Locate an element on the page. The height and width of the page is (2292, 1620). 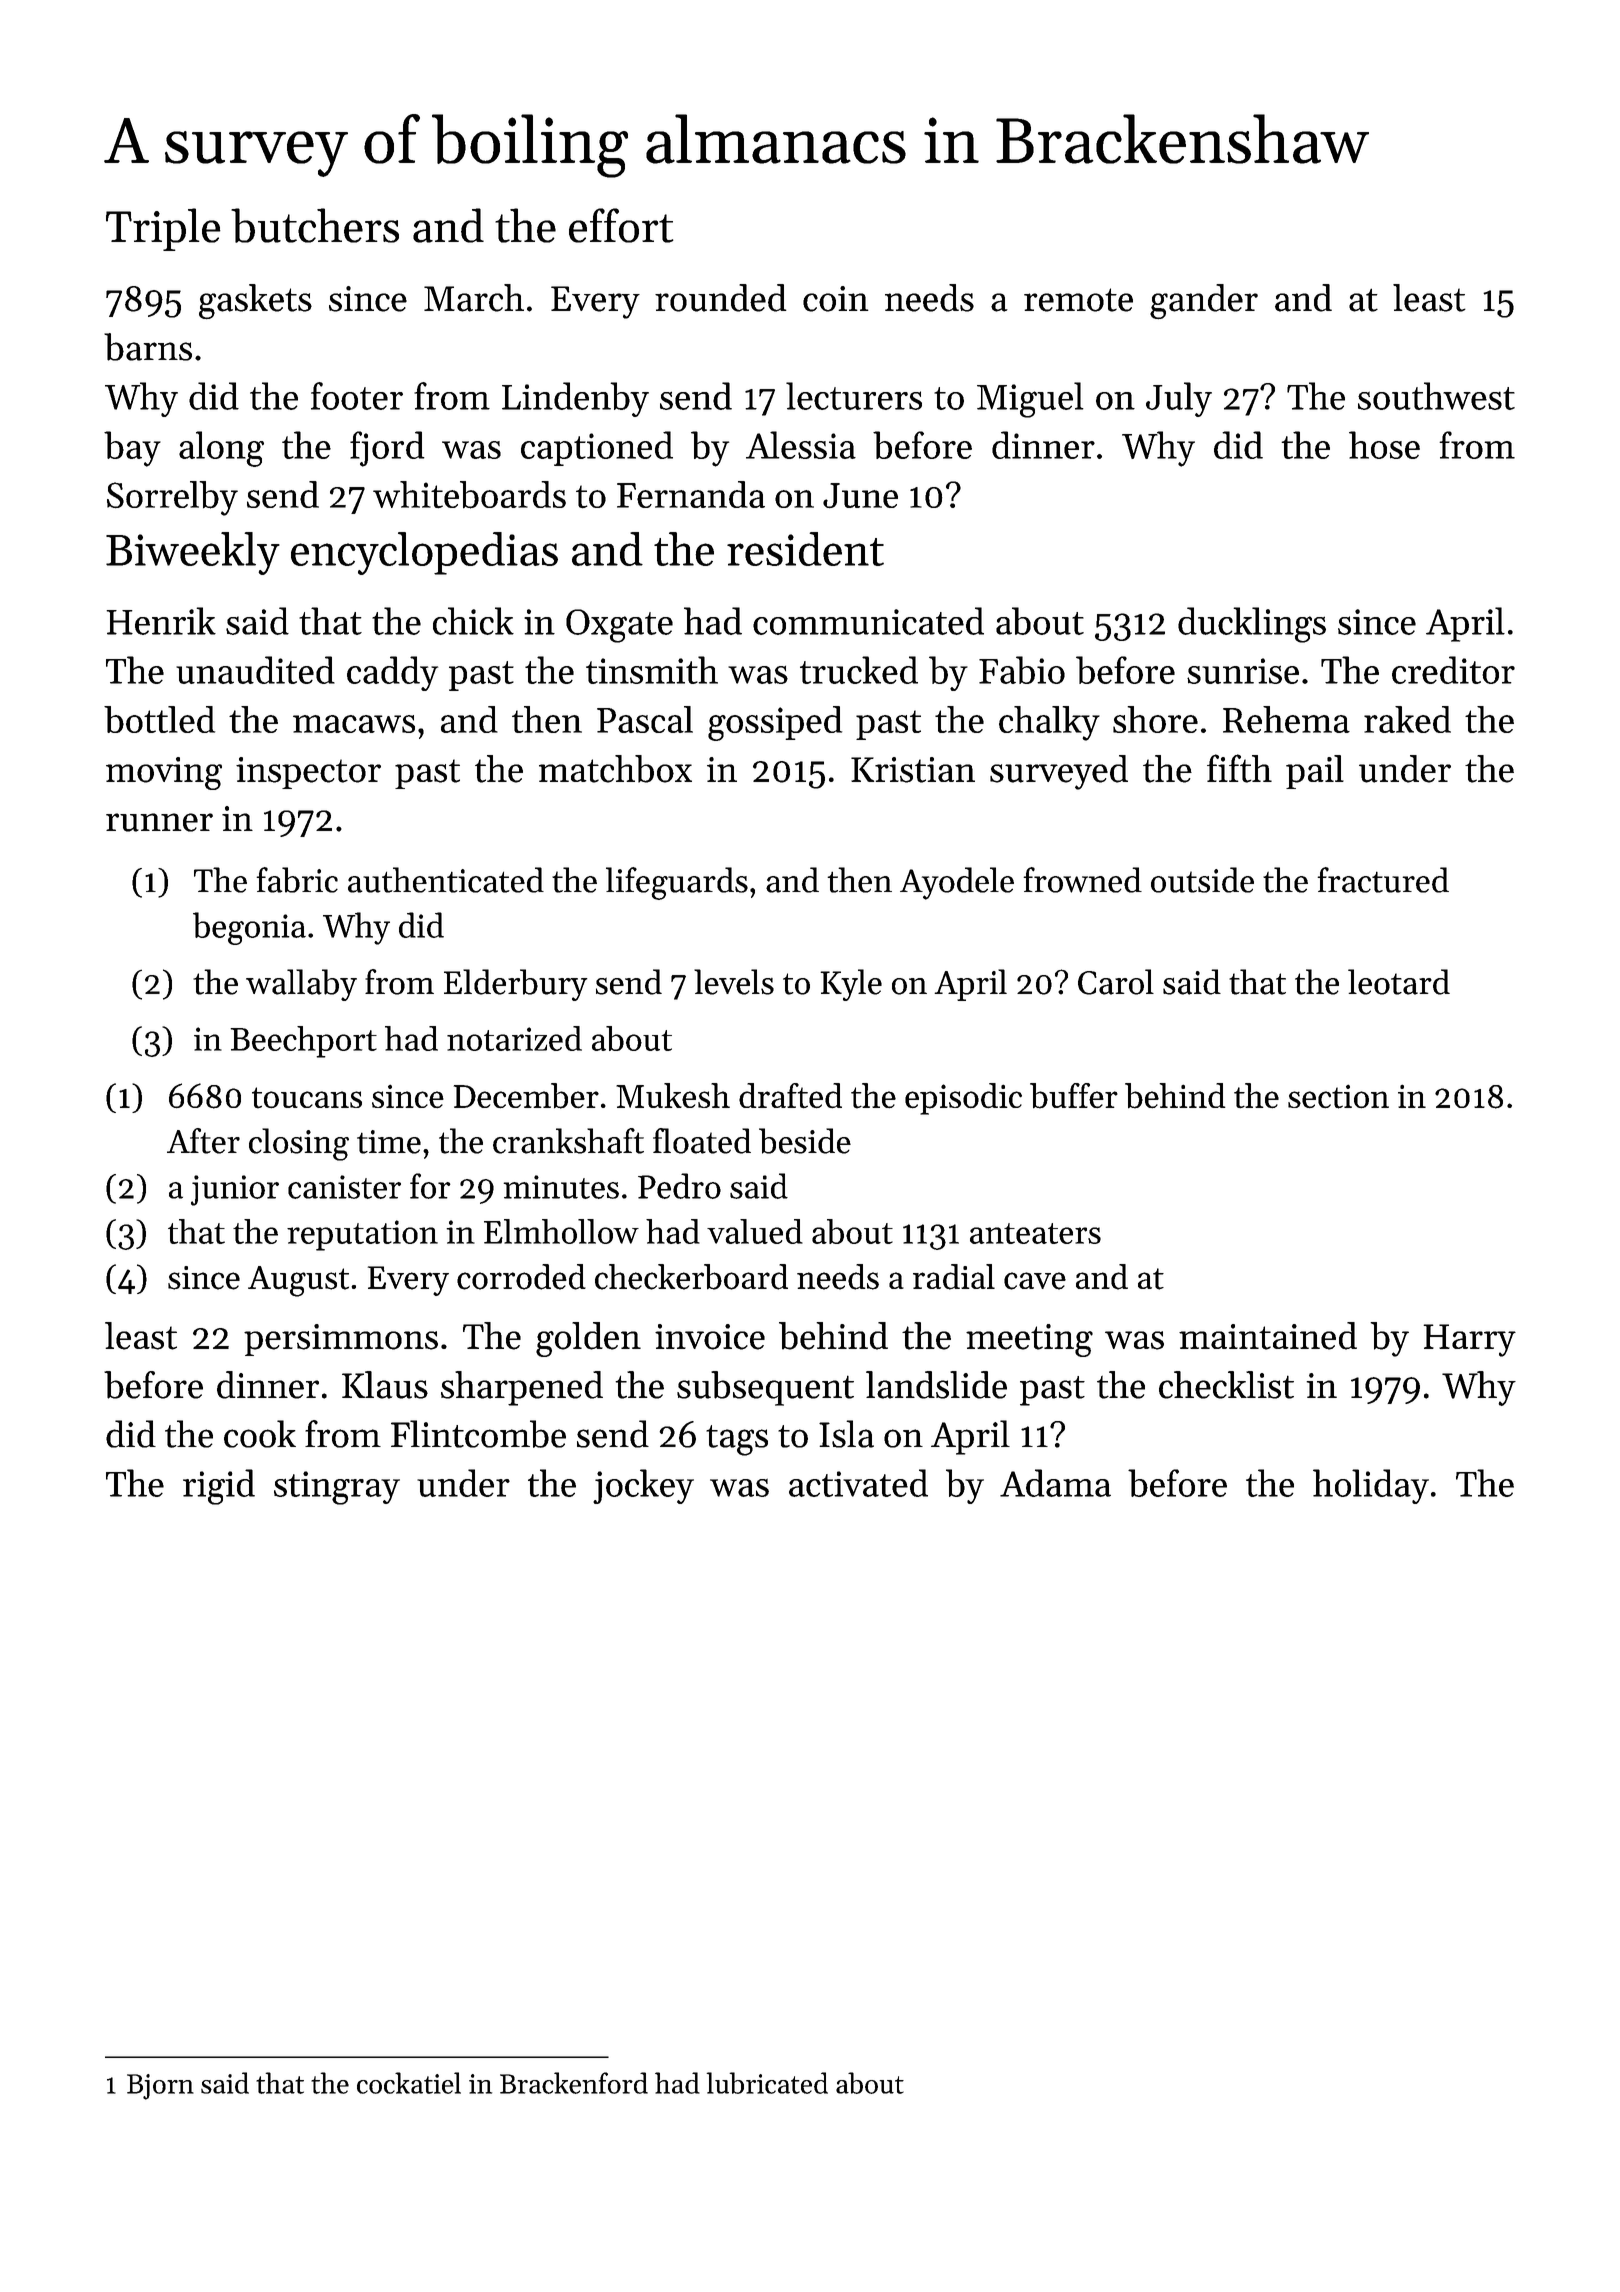
section is located at coordinates (1338, 1096).
